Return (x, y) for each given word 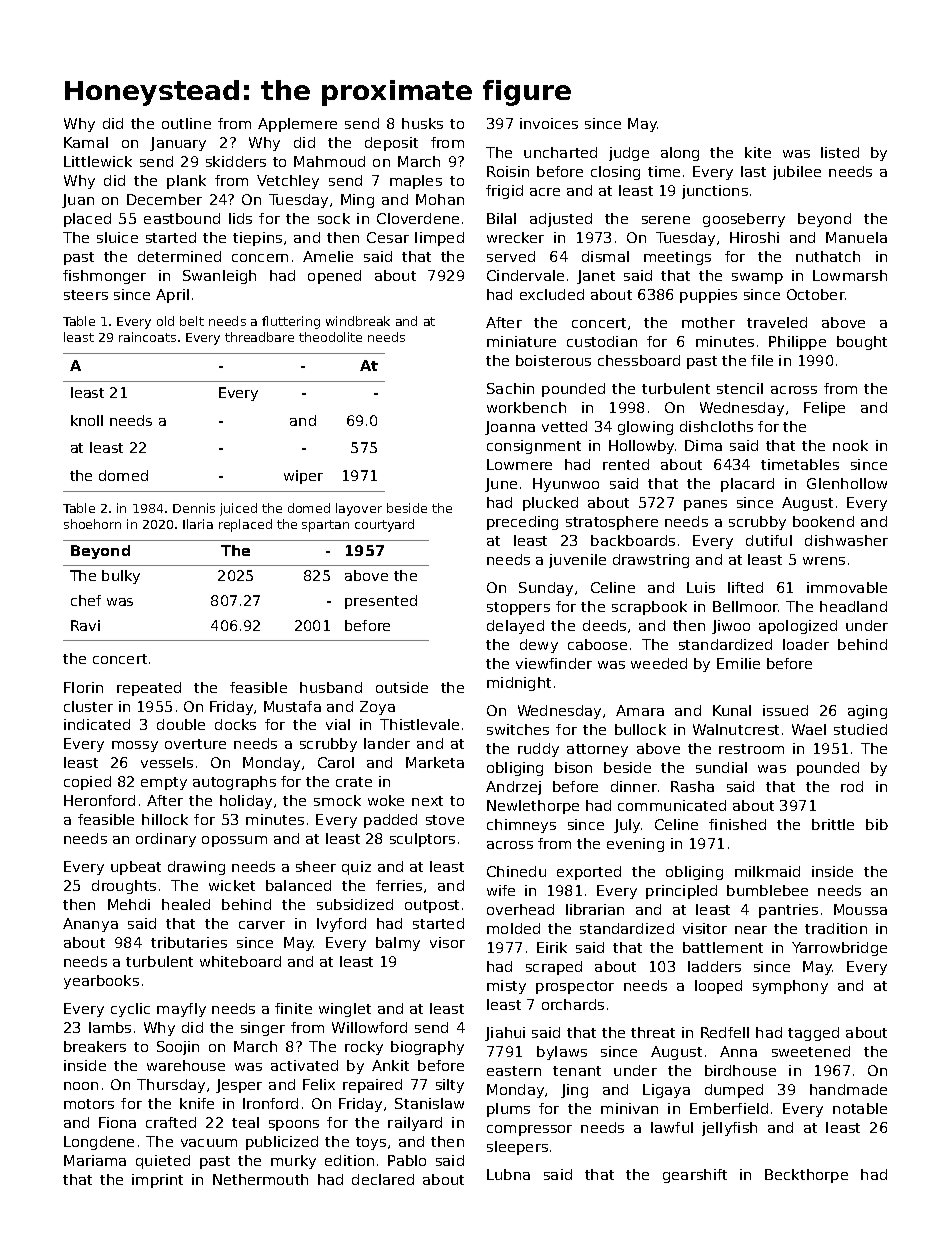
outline (186, 123)
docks (235, 724)
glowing (645, 428)
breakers (95, 1046)
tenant (577, 1071)
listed (840, 152)
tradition (836, 928)
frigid (504, 192)
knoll (87, 420)
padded (390, 821)
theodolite (330, 337)
